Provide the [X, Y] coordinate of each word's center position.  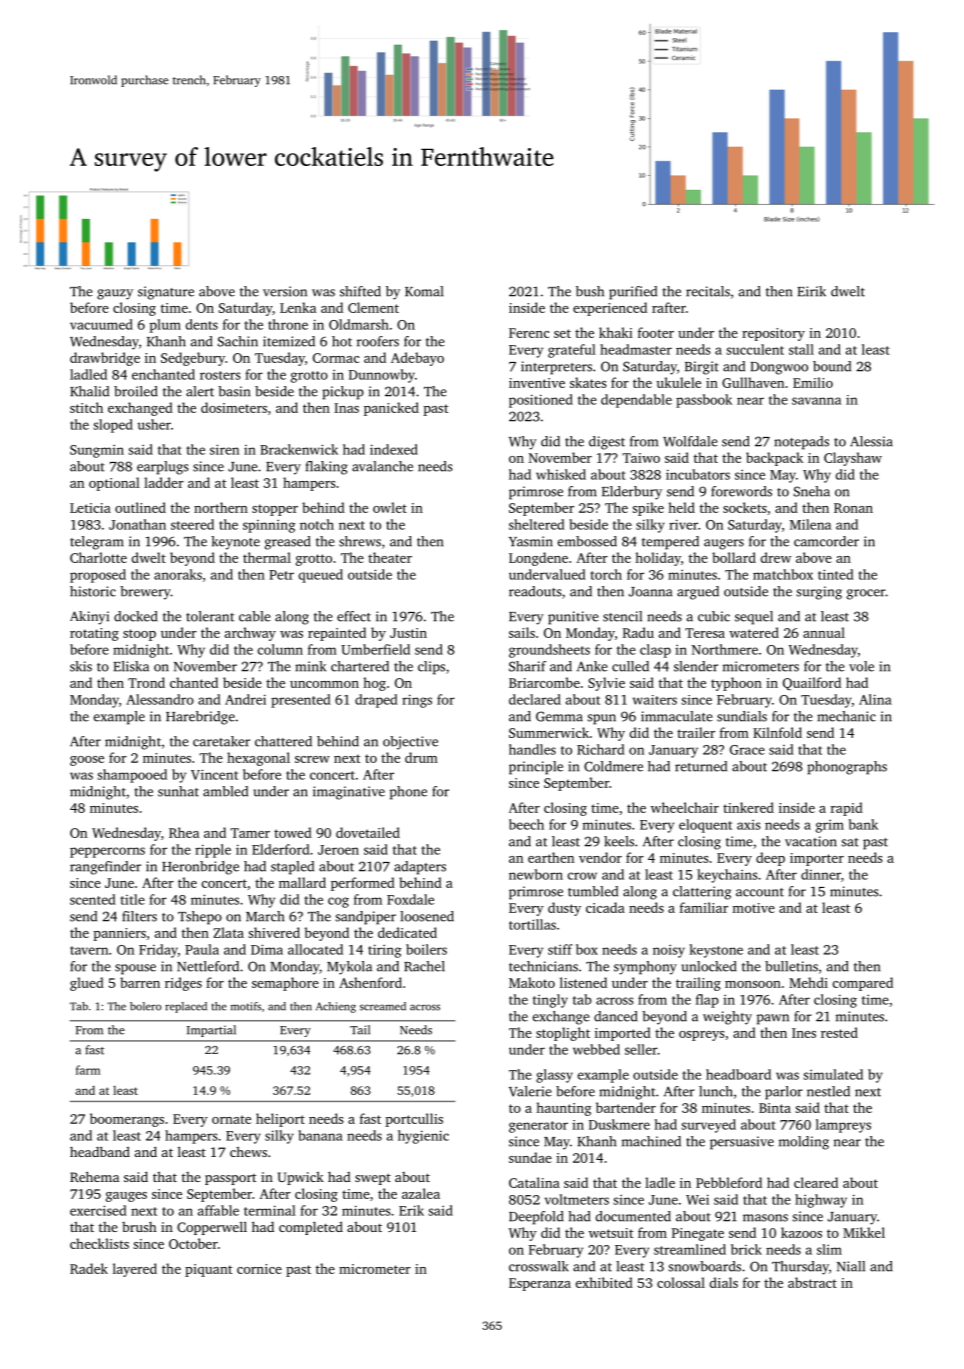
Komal [424, 291]
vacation [811, 841]
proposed [98, 576]
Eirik [811, 291]
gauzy [115, 294]
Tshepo [200, 918]
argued [698, 593]
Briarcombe [544, 682]
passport [230, 1179]
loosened [427, 916]
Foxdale [410, 899]
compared [863, 984]
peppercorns [107, 852]
